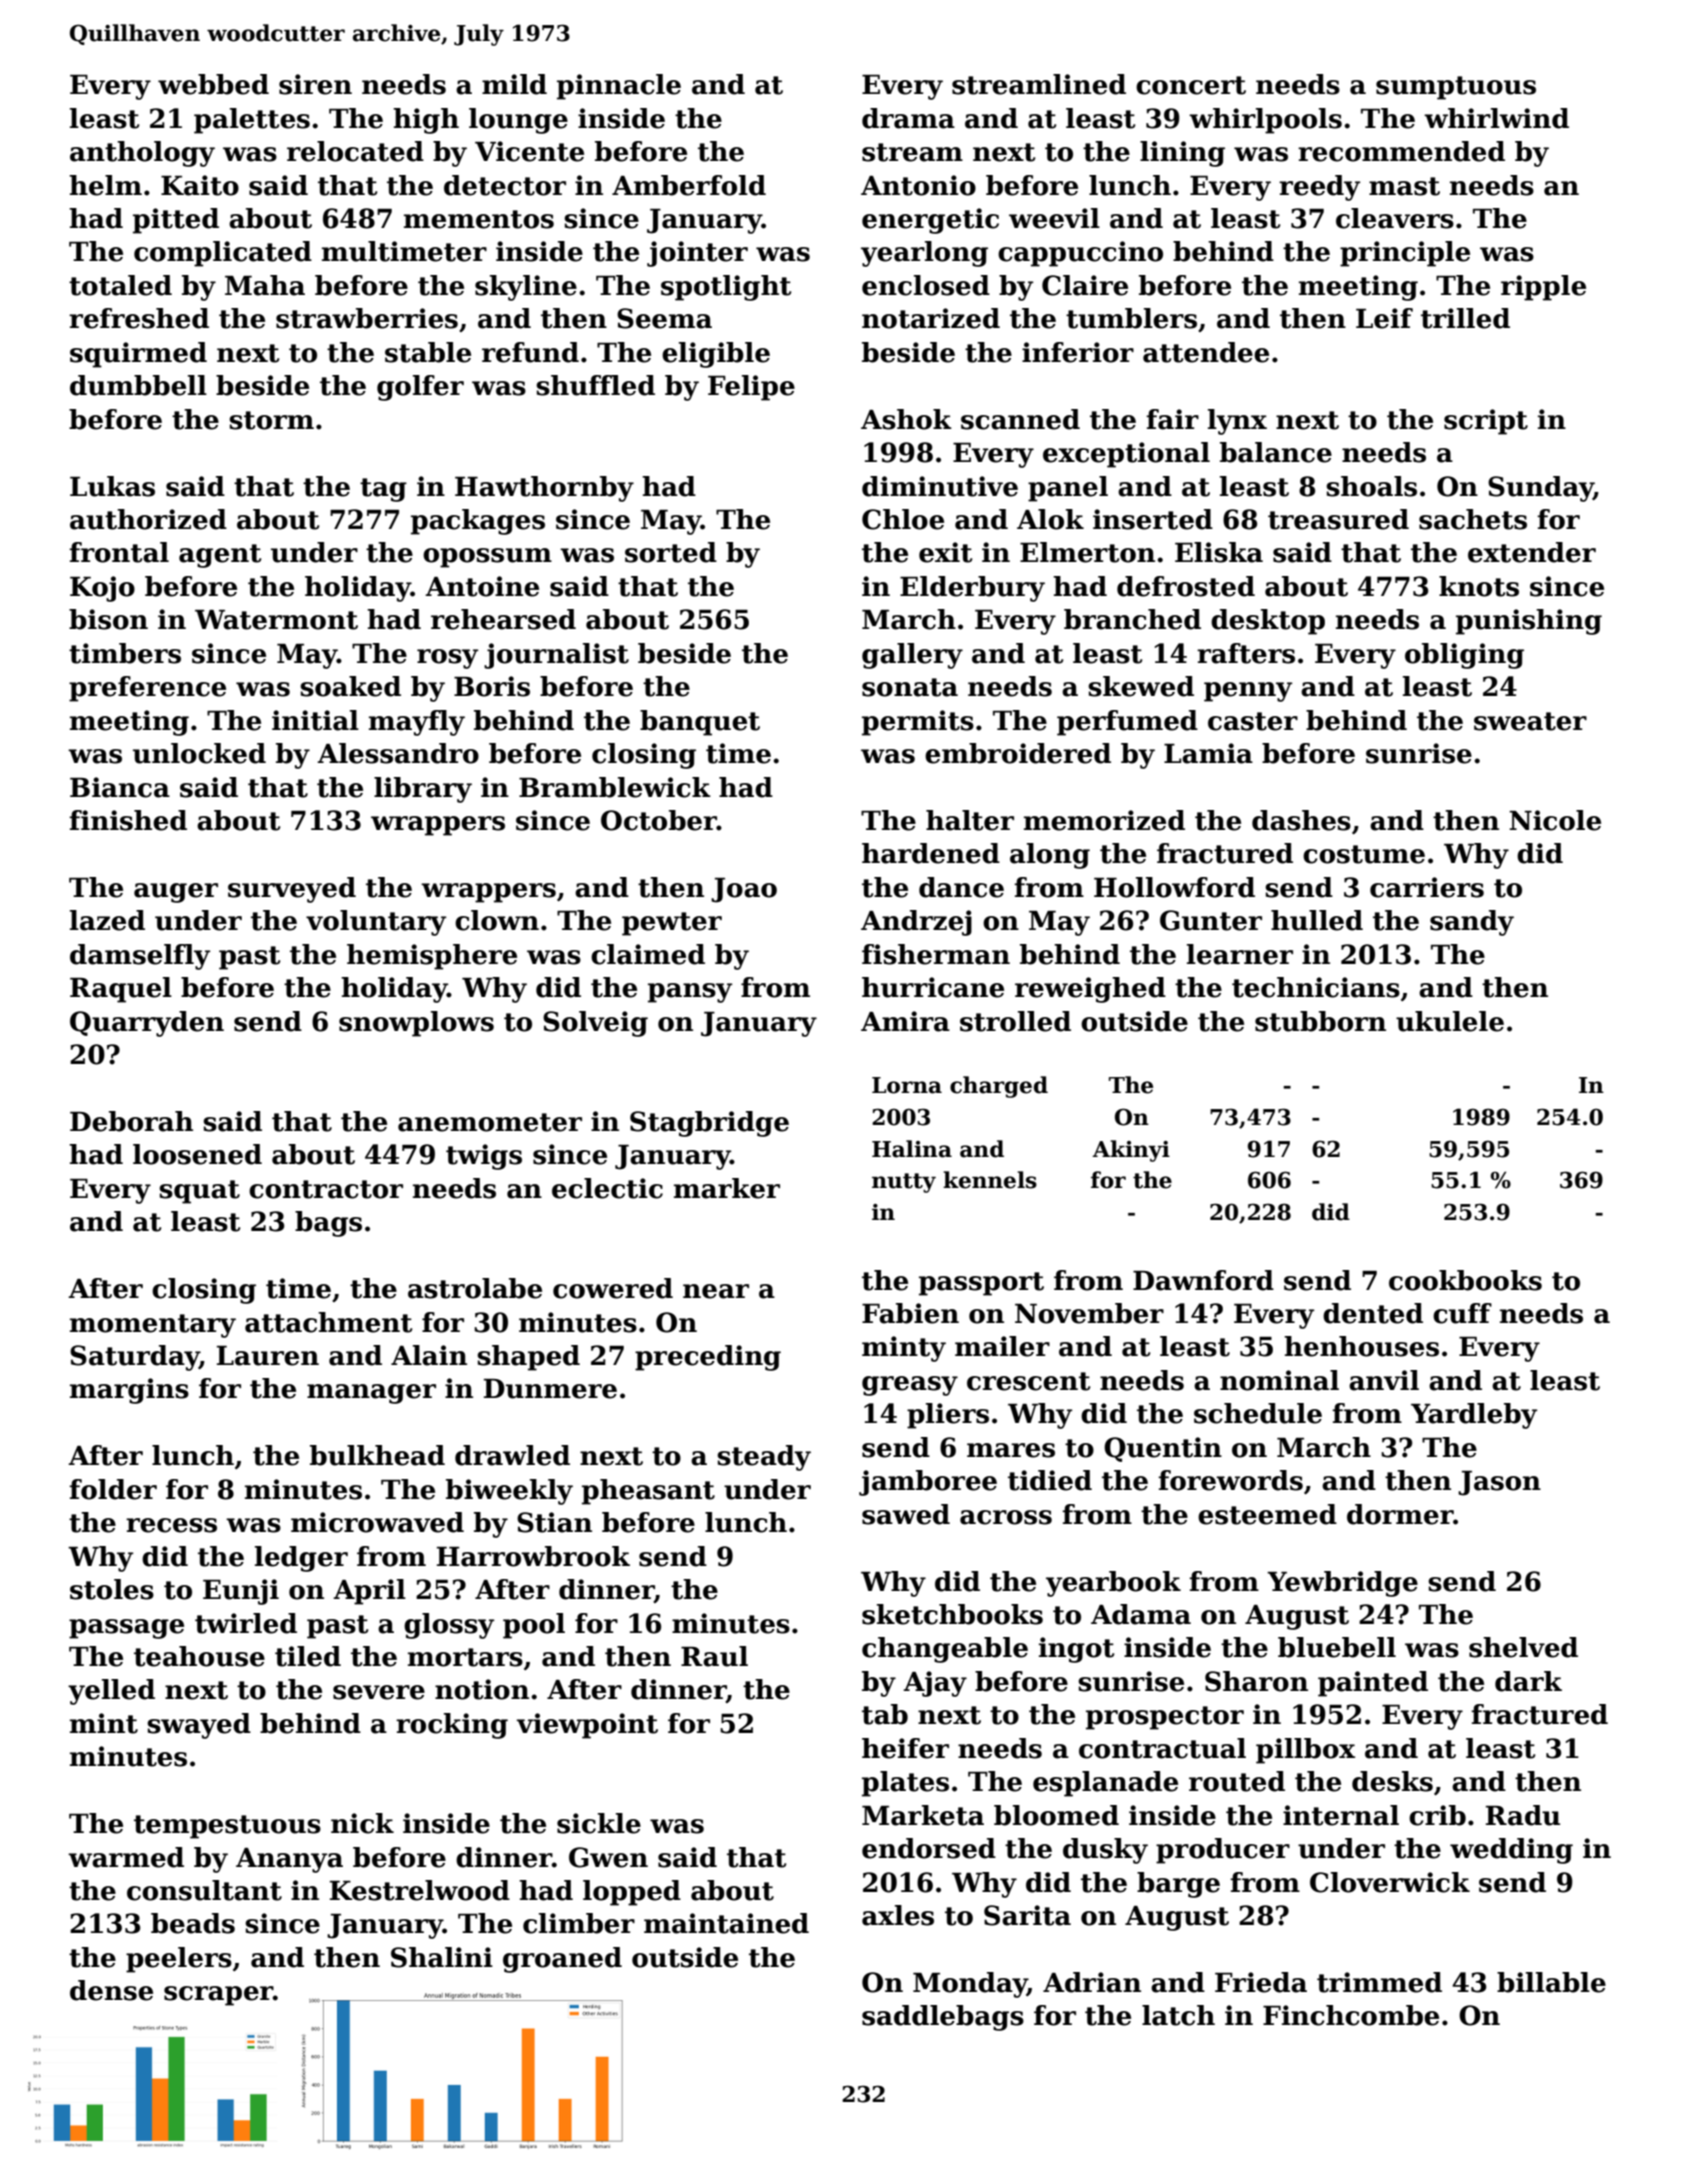  Describe the element at coordinates (912, 1149) in the screenshot. I see `Halina` at that location.
